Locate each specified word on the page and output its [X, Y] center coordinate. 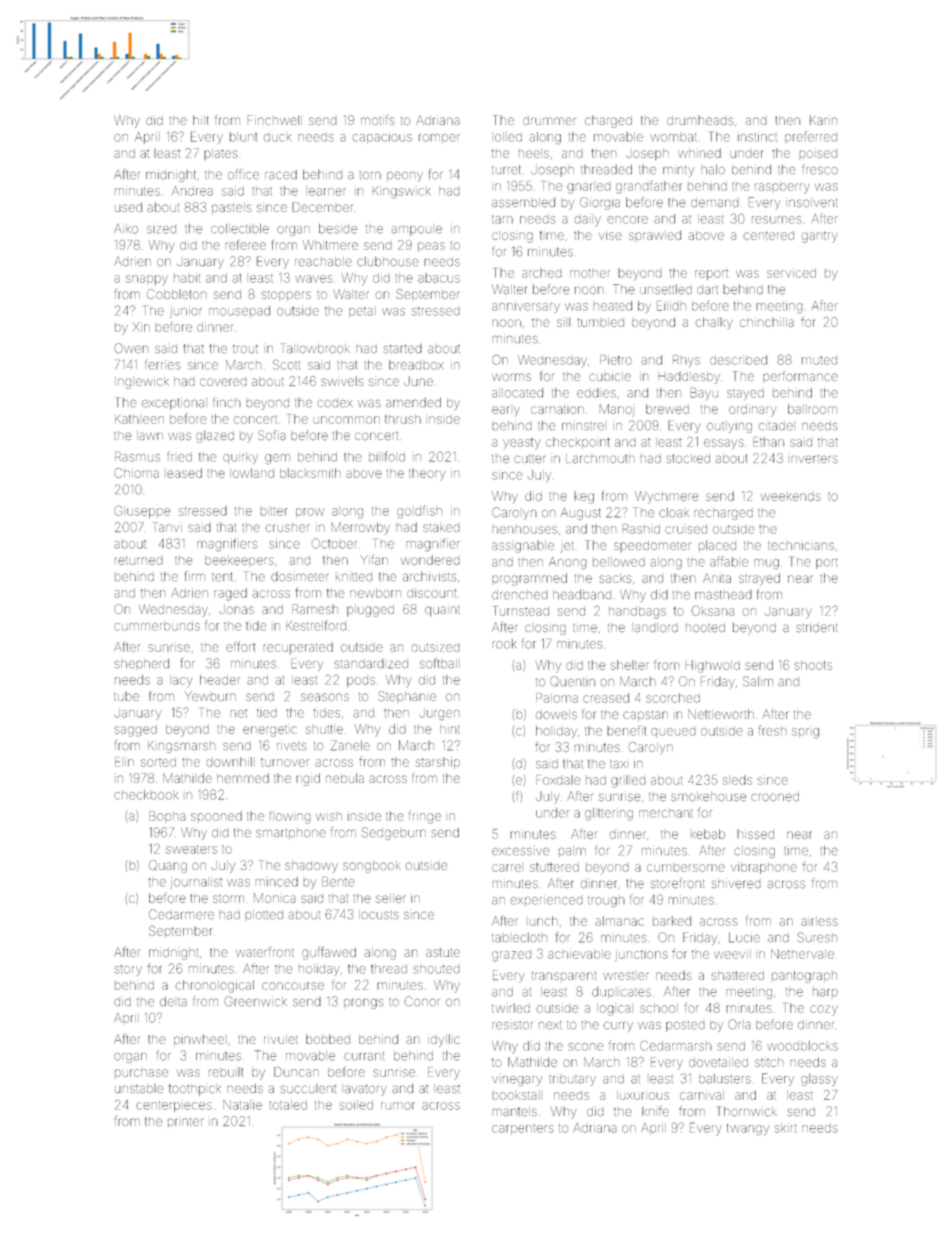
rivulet [281, 1039]
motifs [377, 120]
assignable [523, 547]
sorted [158, 762]
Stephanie [407, 697]
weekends [791, 496]
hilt [200, 120]
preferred [811, 137]
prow [310, 513]
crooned [775, 797]
